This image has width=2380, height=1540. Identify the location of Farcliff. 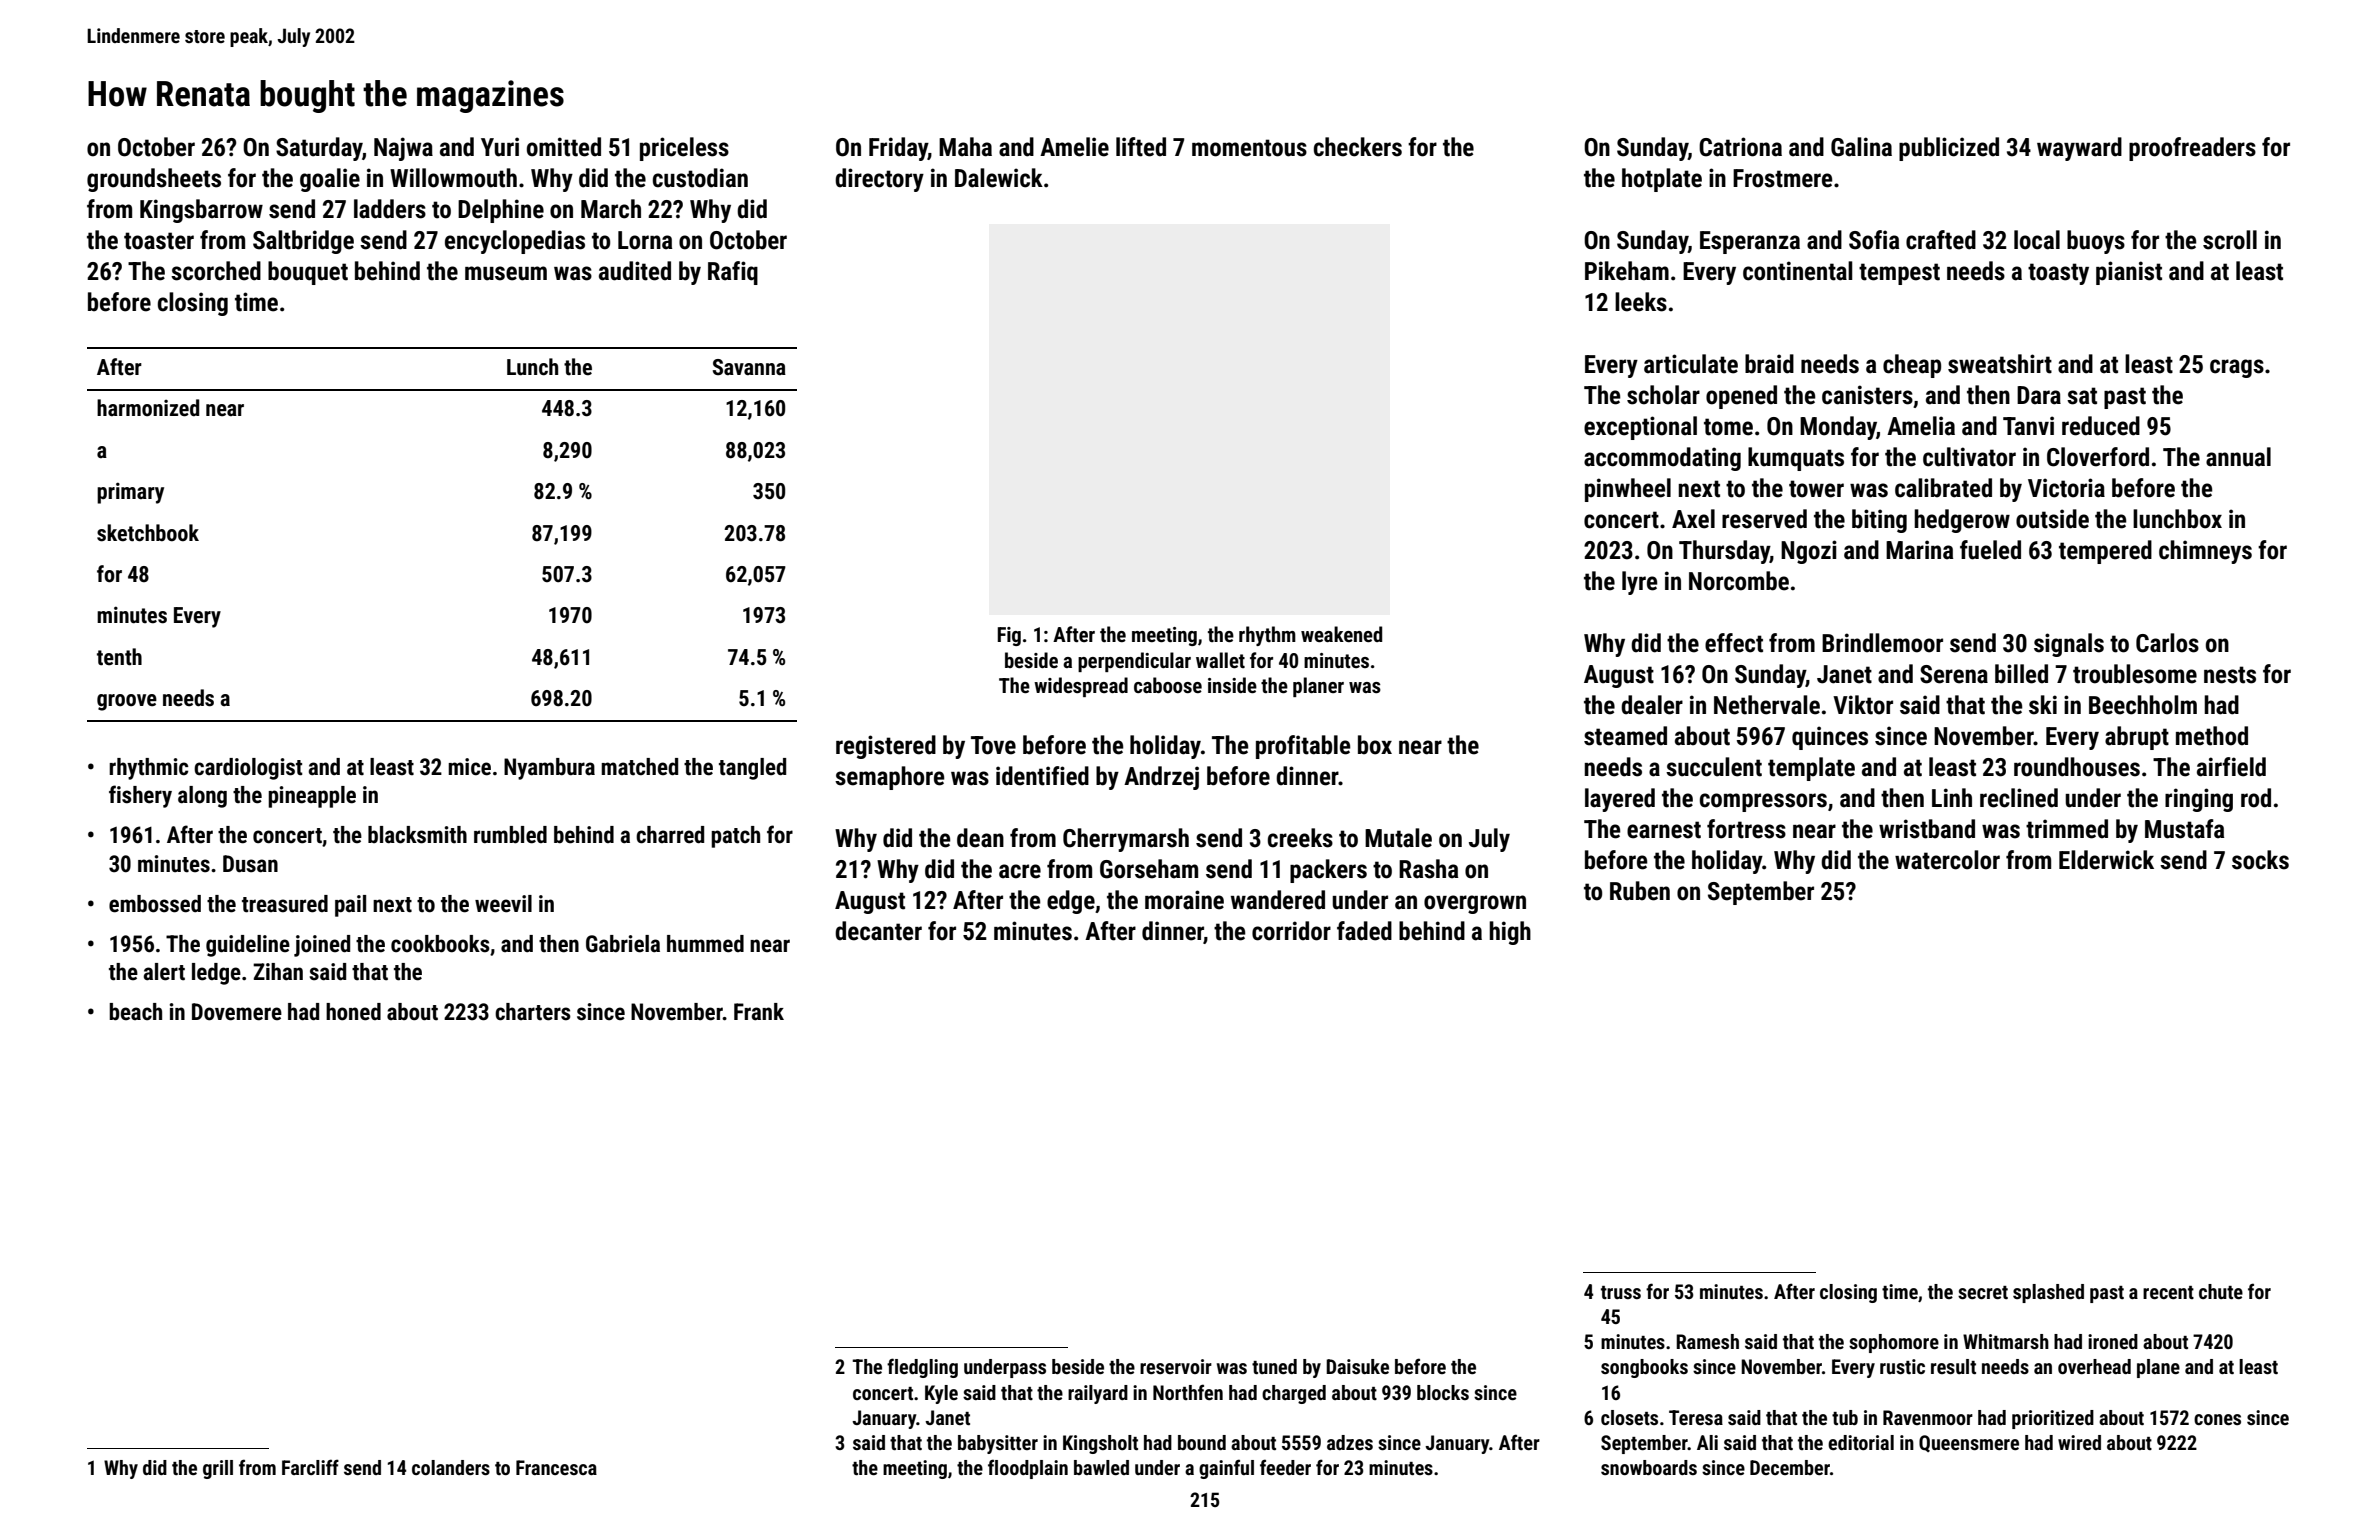
(310, 1467).
